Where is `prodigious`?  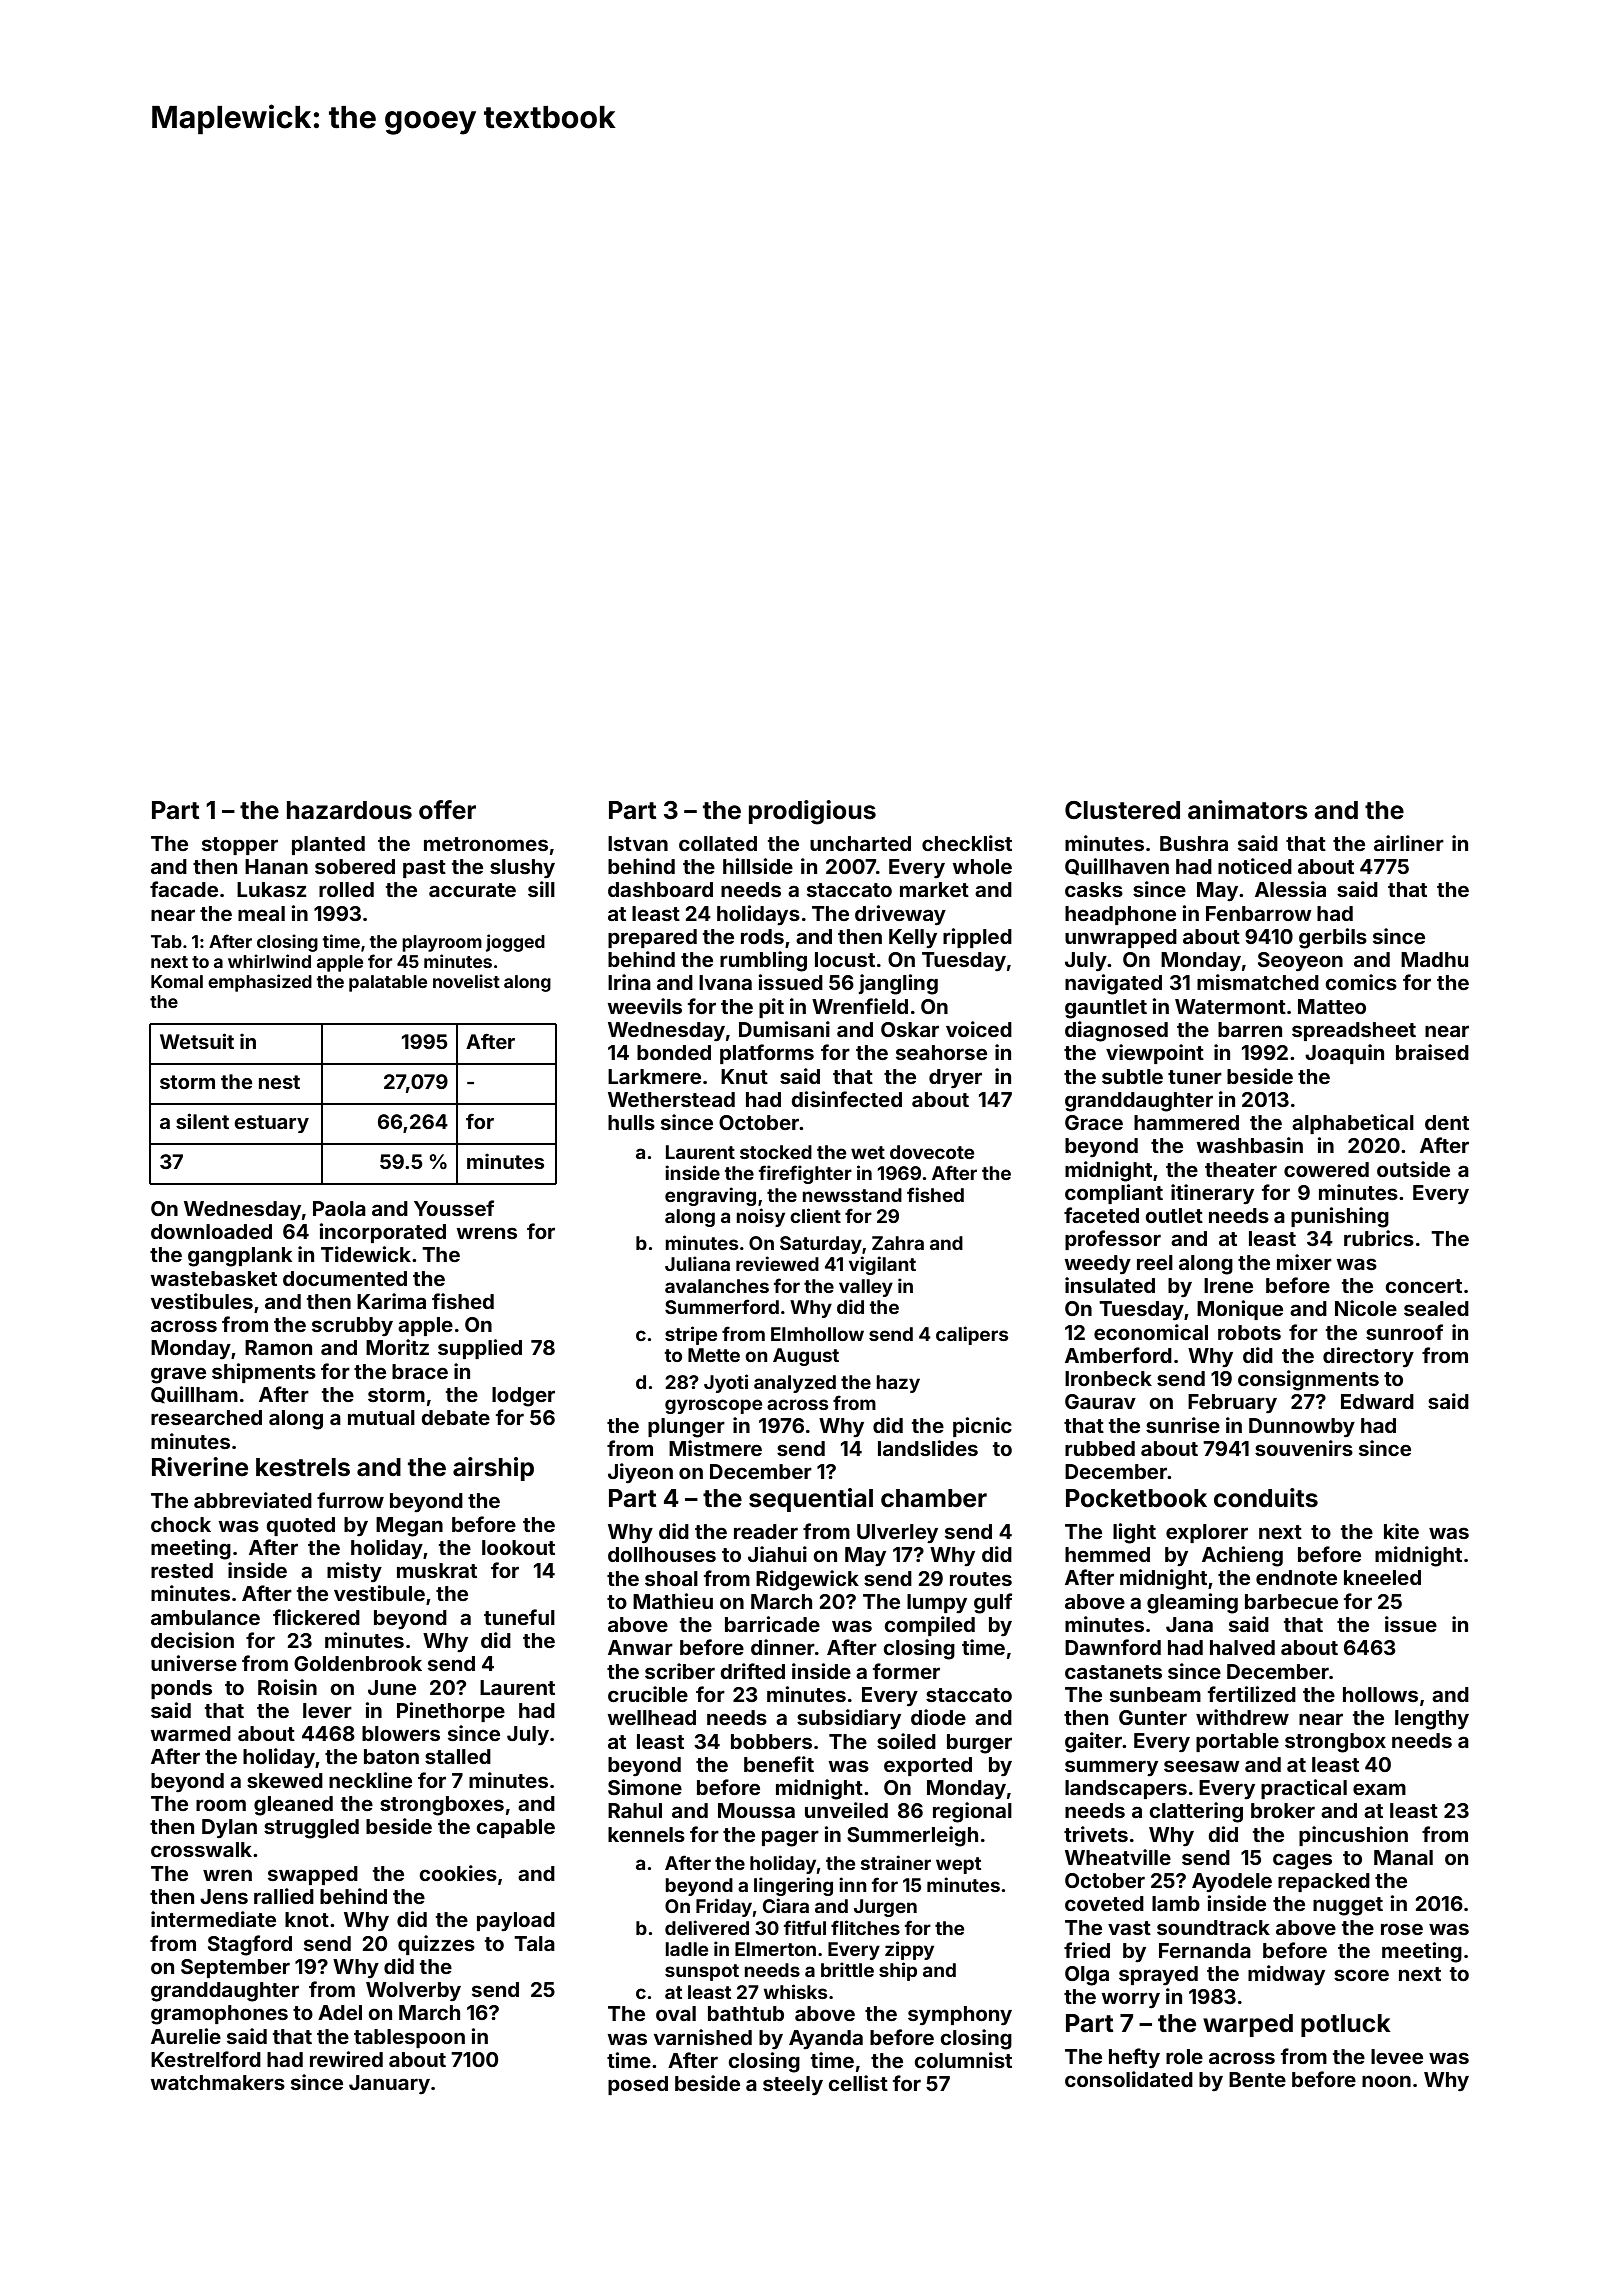
prodigious is located at coordinates (812, 812).
